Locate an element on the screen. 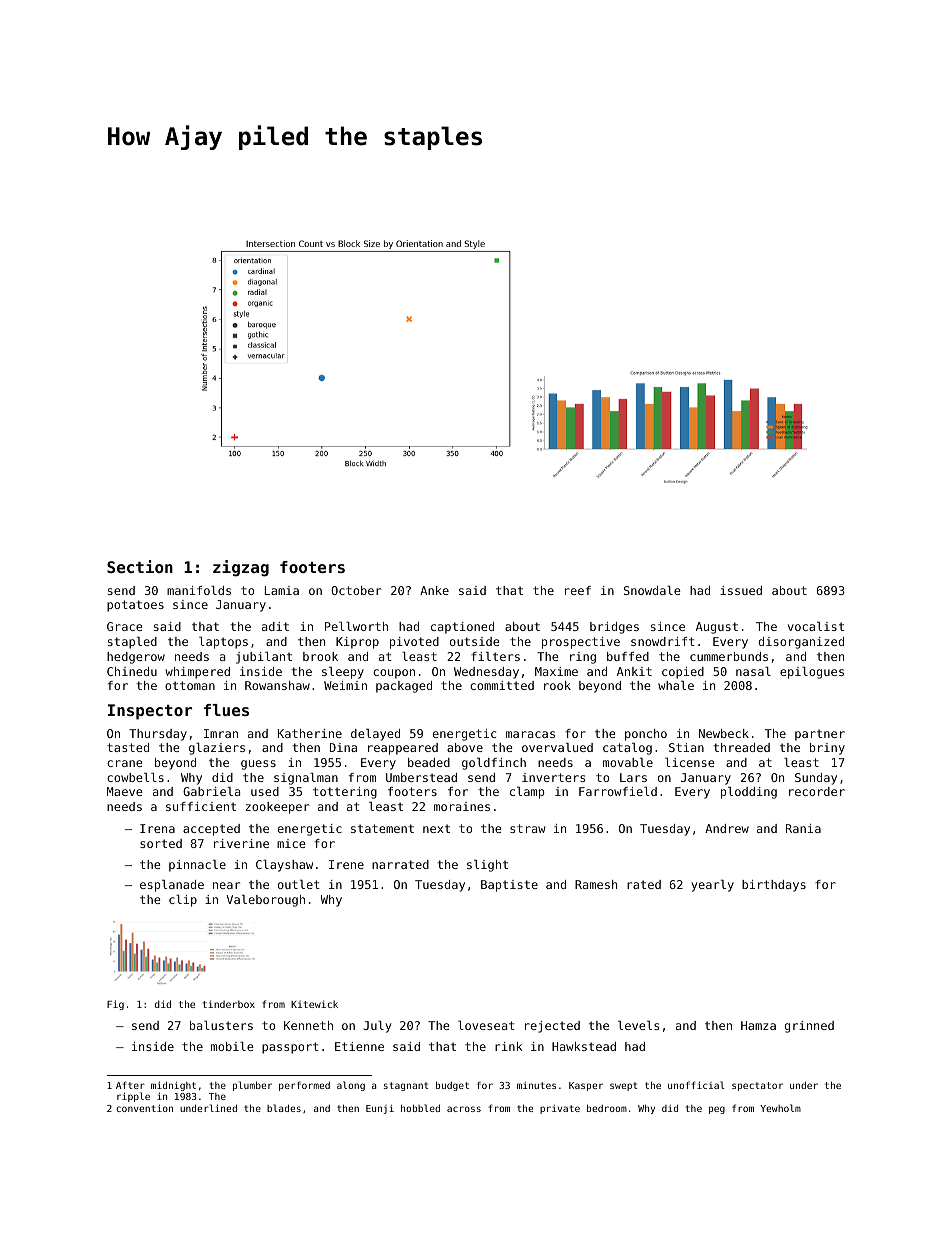  zigzag is located at coordinates (241, 568).
